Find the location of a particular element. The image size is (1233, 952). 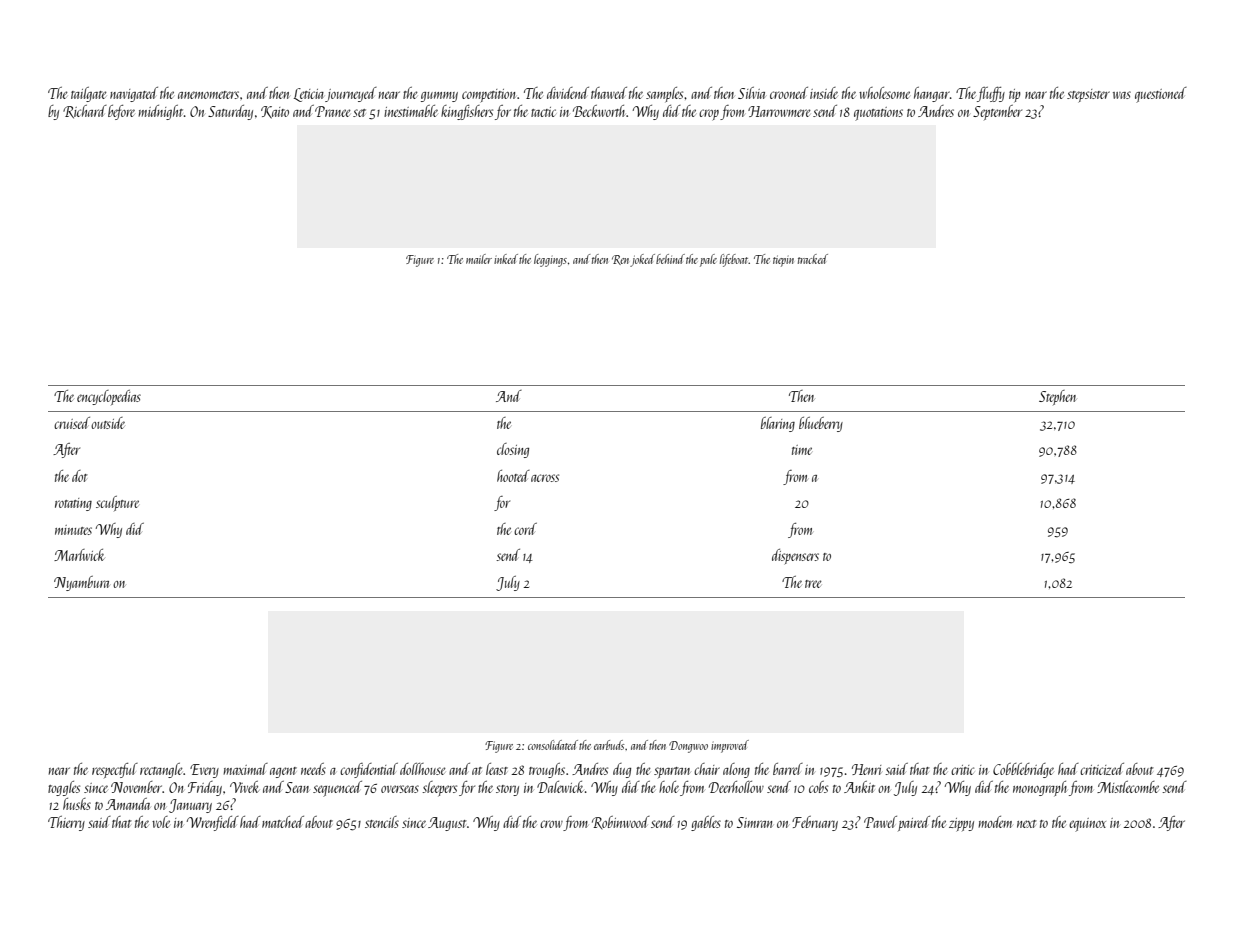

maximal is located at coordinates (245, 769).
